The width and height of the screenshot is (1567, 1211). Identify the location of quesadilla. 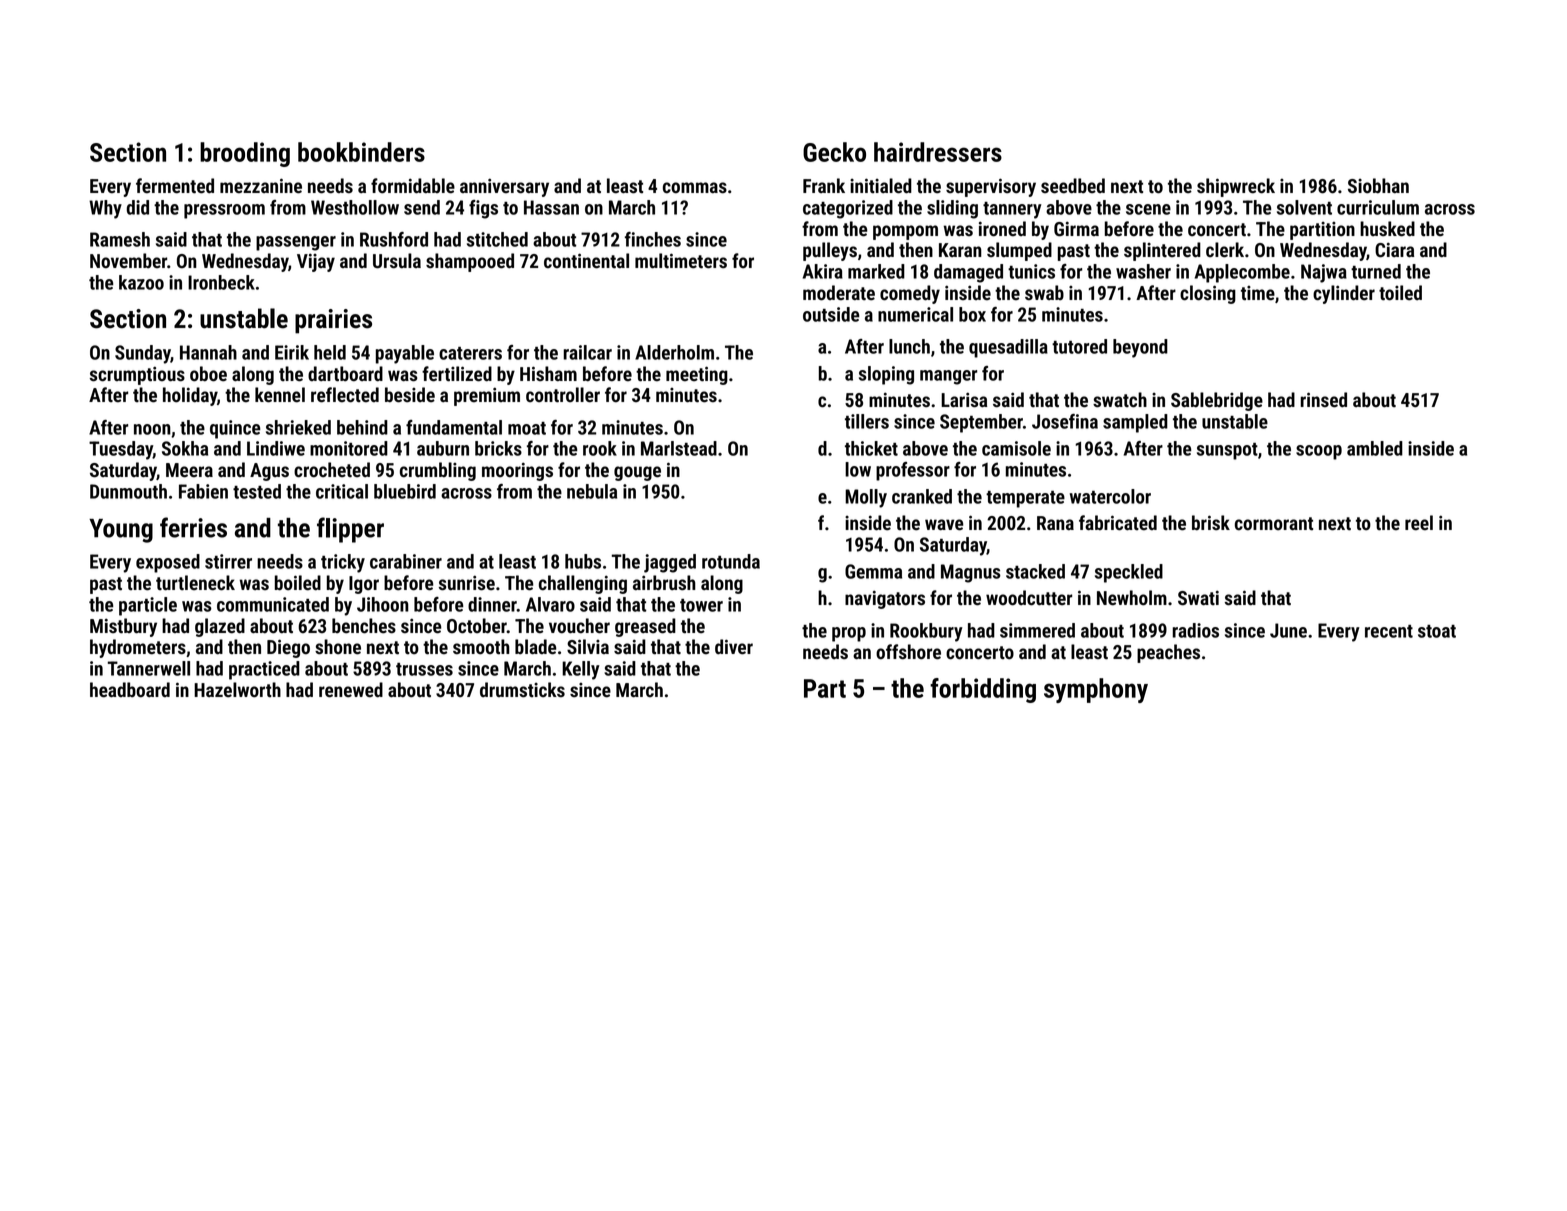
(1008, 348).
